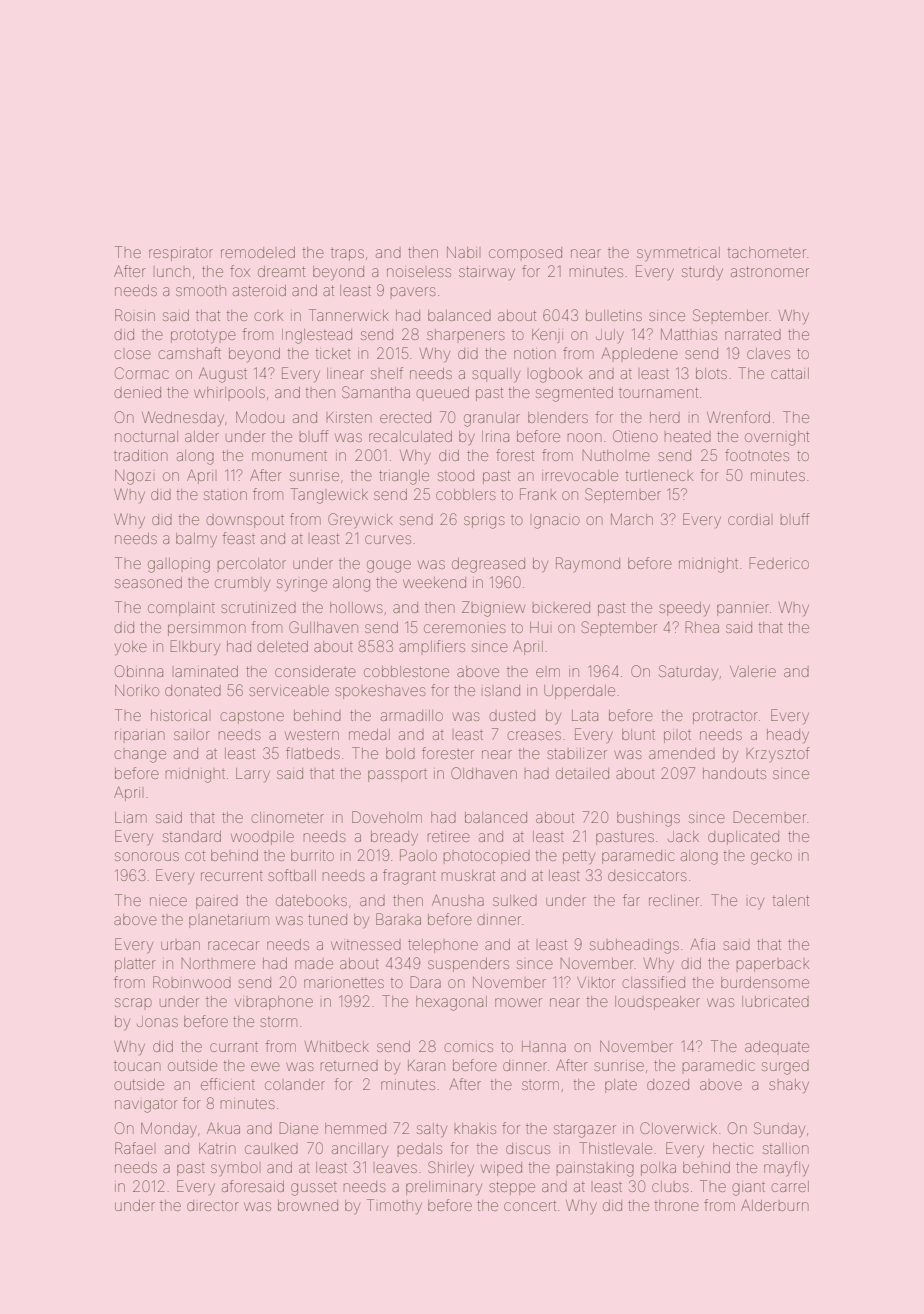  I want to click on director, so click(213, 1205).
